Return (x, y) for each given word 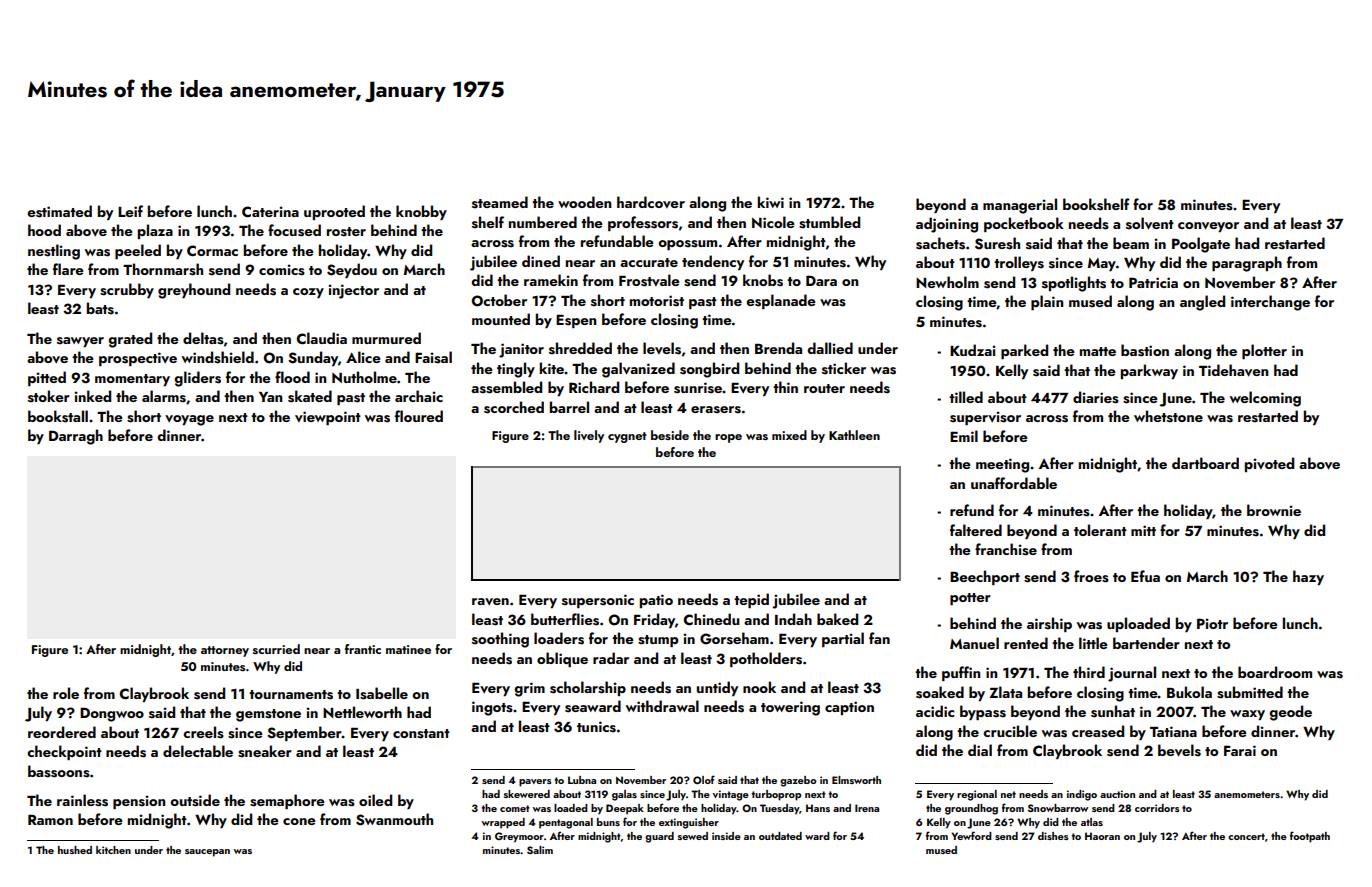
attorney (225, 651)
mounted (501, 319)
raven (490, 601)
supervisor (985, 418)
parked (1024, 351)
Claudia (322, 338)
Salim (540, 850)
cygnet (627, 437)
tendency (713, 262)
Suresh (997, 243)
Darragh (76, 437)
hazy (1308, 577)
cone (299, 821)
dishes (1053, 836)
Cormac (212, 250)
